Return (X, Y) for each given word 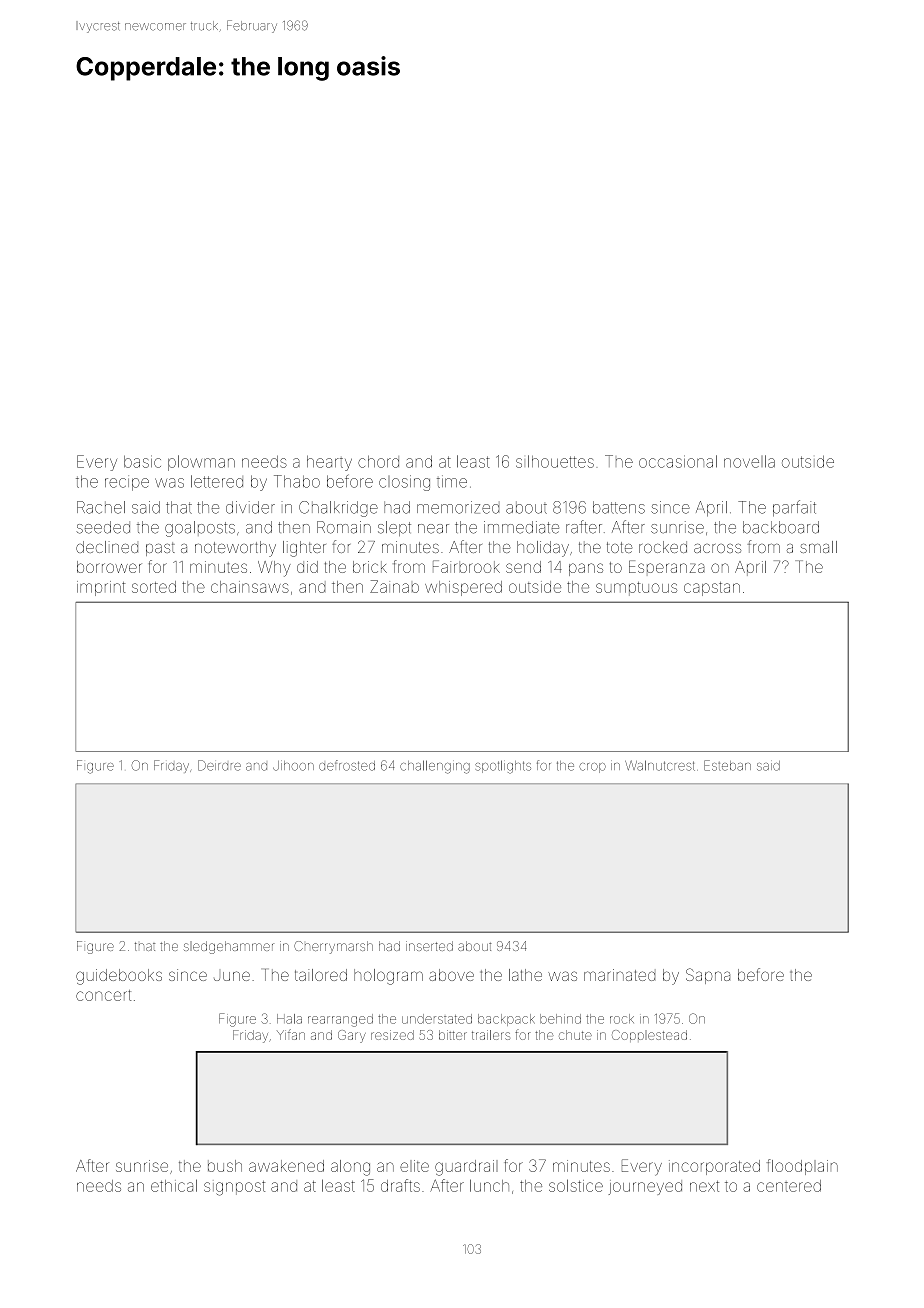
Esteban (727, 765)
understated (437, 1019)
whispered (463, 588)
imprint (101, 588)
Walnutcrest (660, 765)
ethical (174, 1185)
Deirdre (219, 765)
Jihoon (293, 766)
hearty (329, 463)
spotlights (503, 767)
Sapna (708, 976)
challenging (435, 767)
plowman (201, 463)
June (232, 976)
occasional (678, 461)
